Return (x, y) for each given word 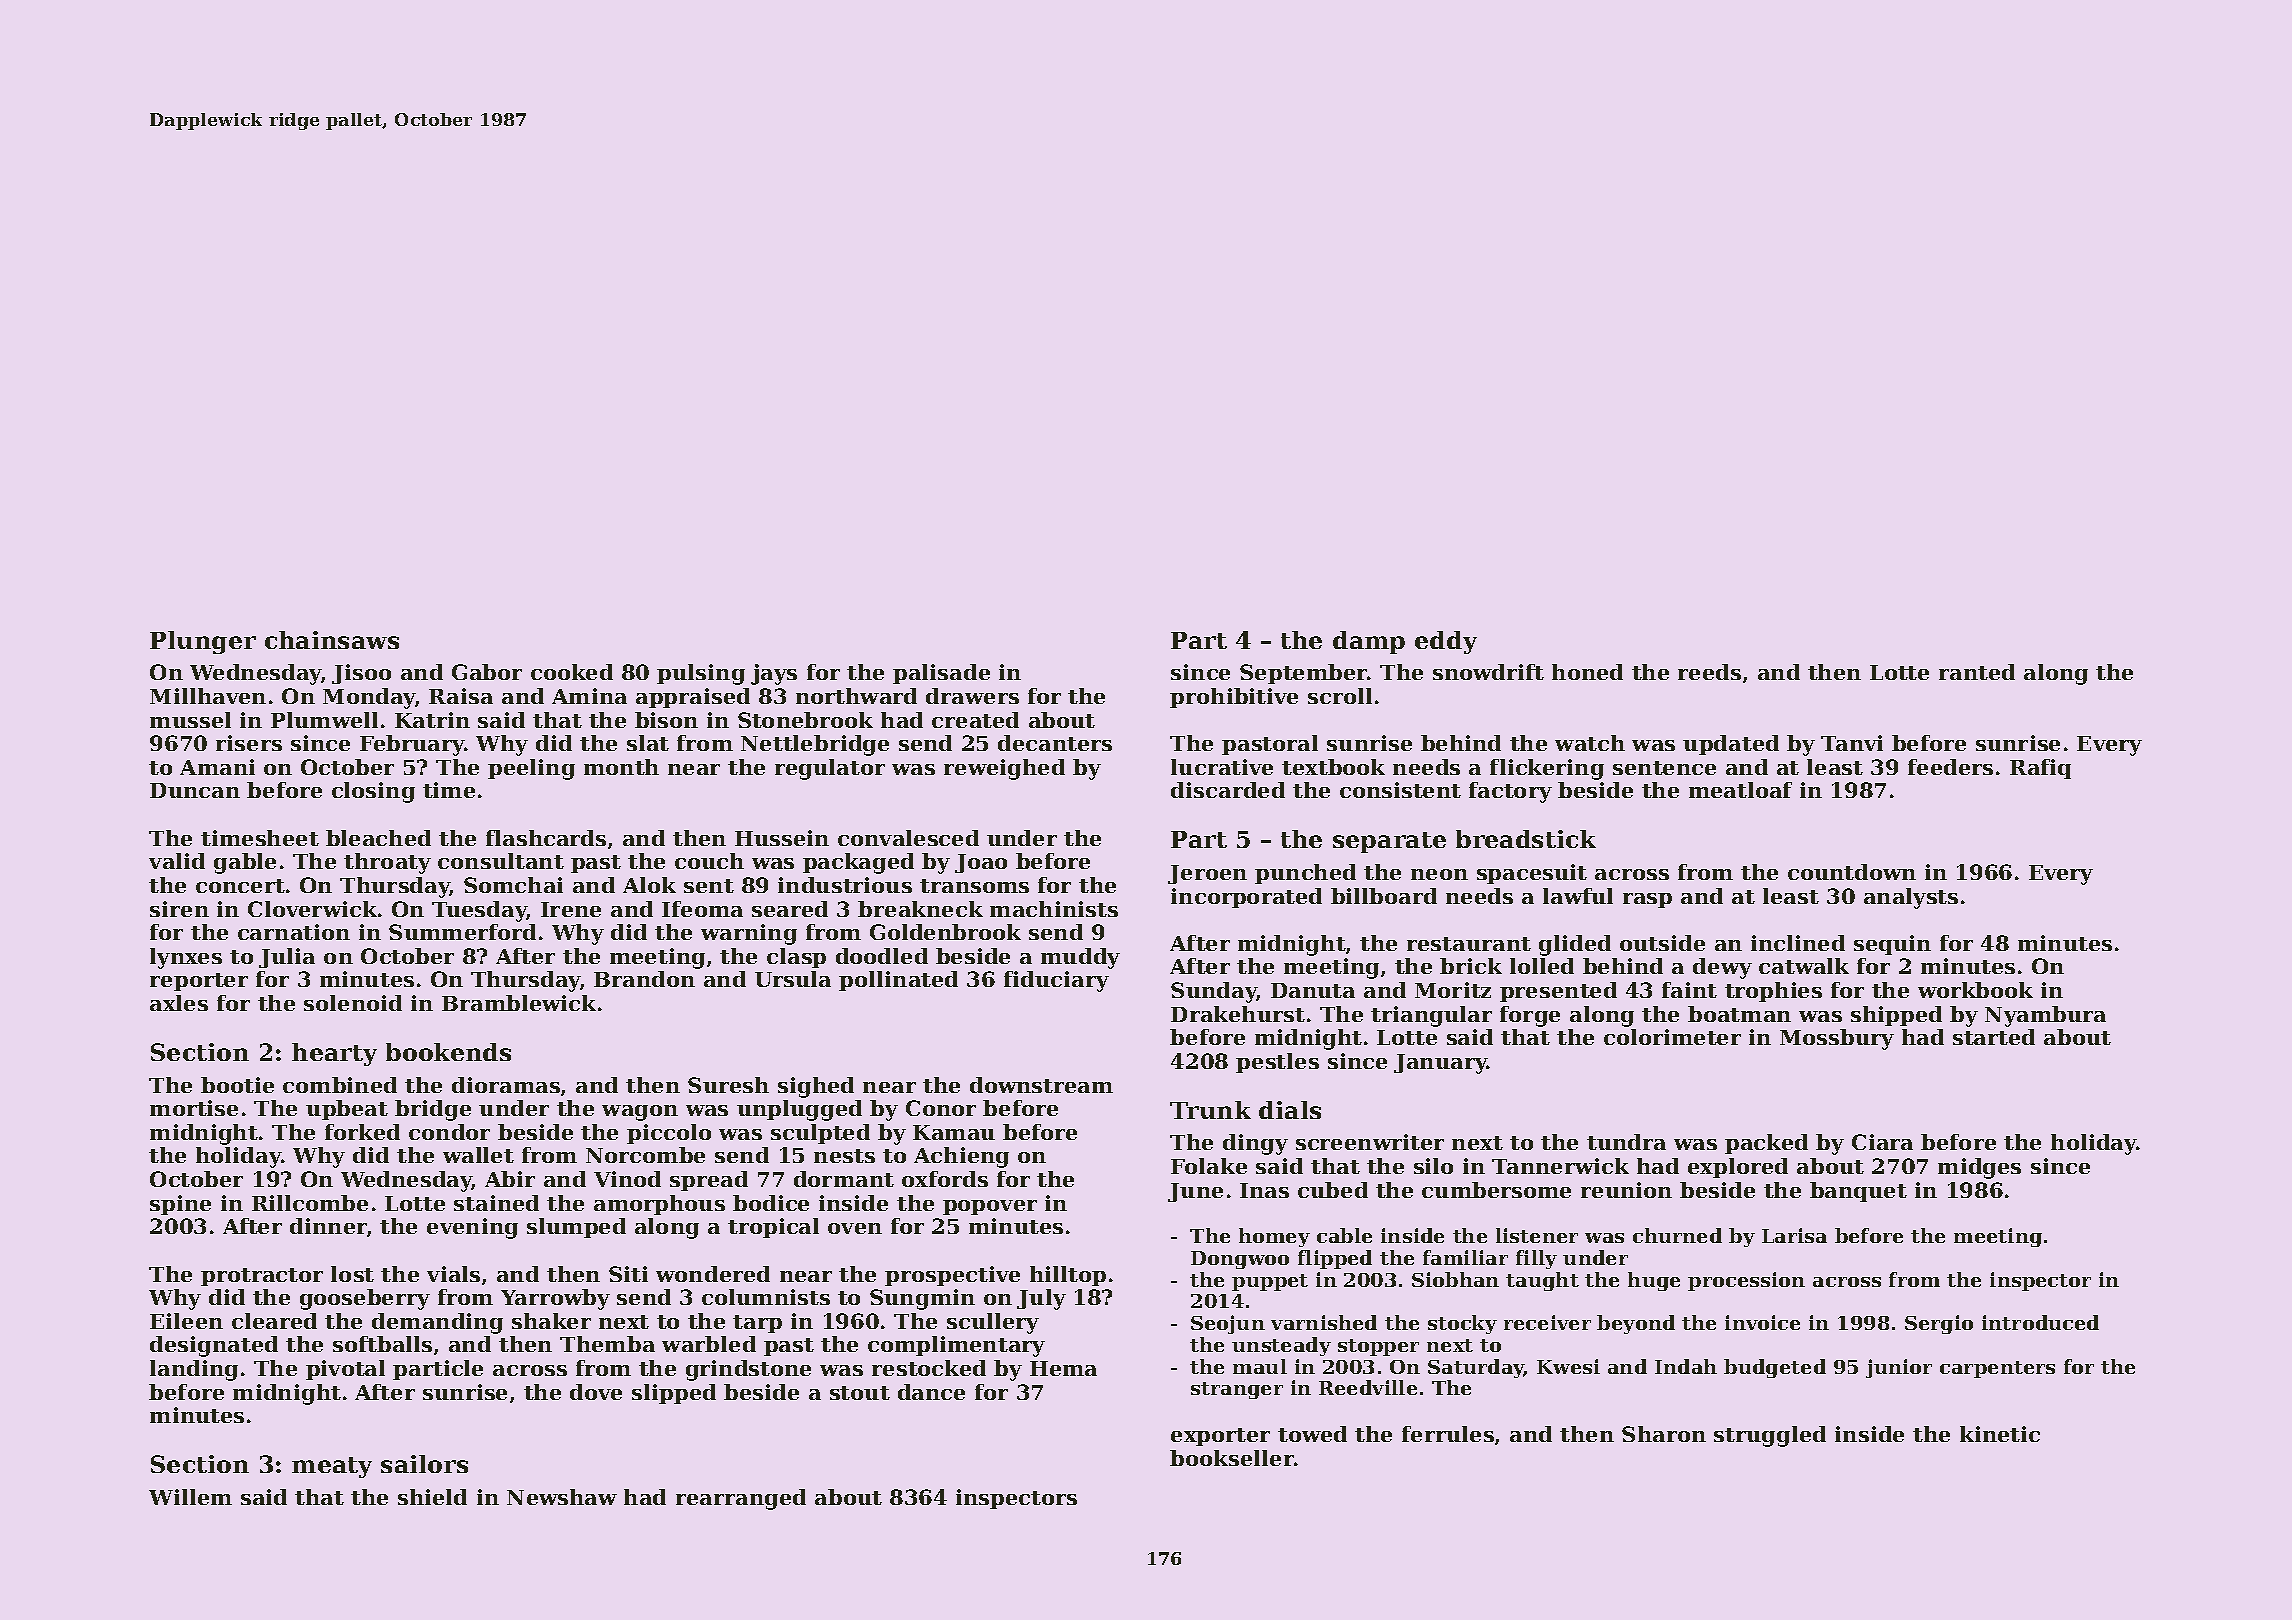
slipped (674, 1394)
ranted (1977, 672)
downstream (1041, 1085)
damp (1369, 642)
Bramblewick (519, 1003)
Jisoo (361, 674)
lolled (1542, 966)
